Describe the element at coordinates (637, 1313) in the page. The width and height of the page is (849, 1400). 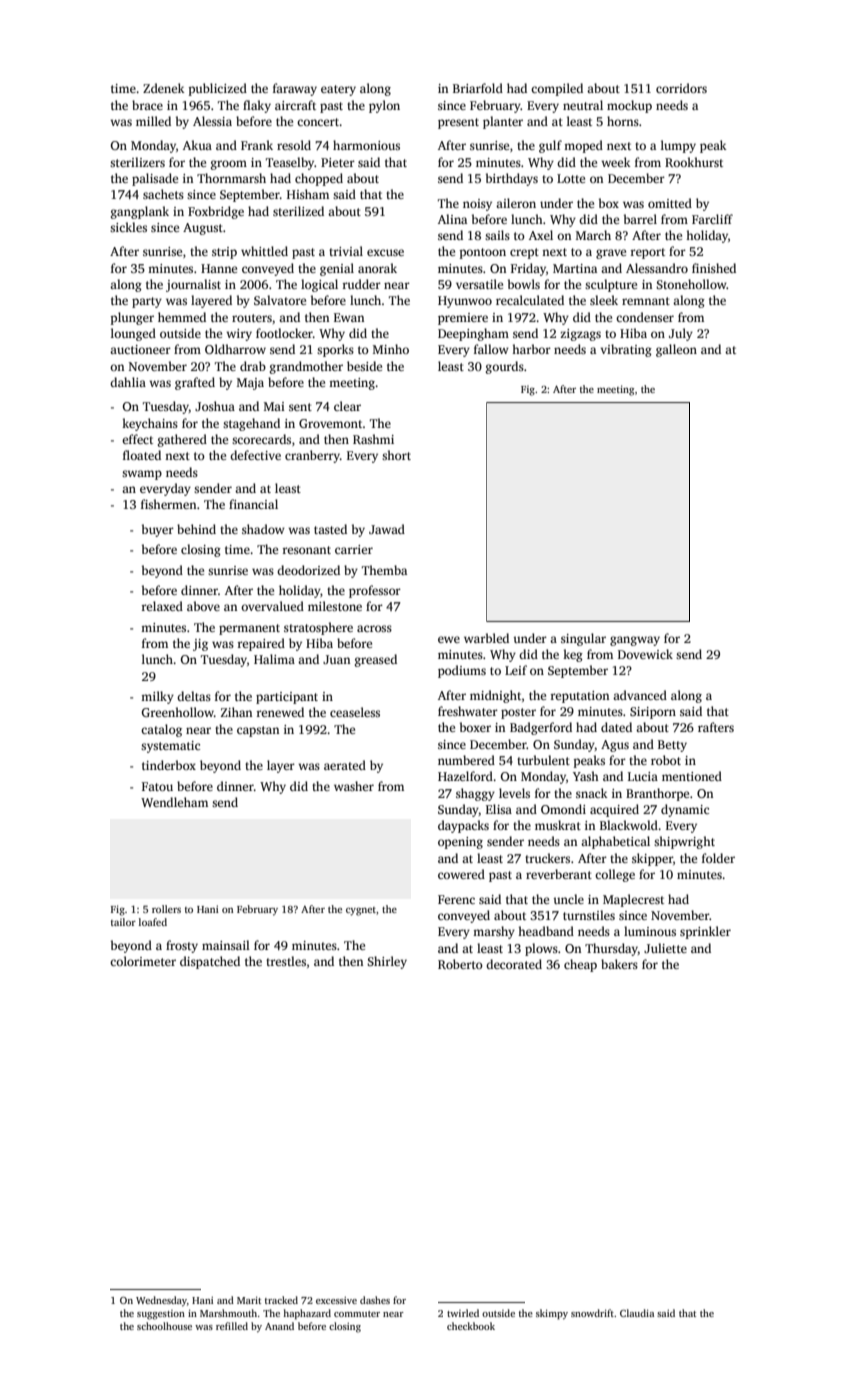
I see `Claudia` at that location.
